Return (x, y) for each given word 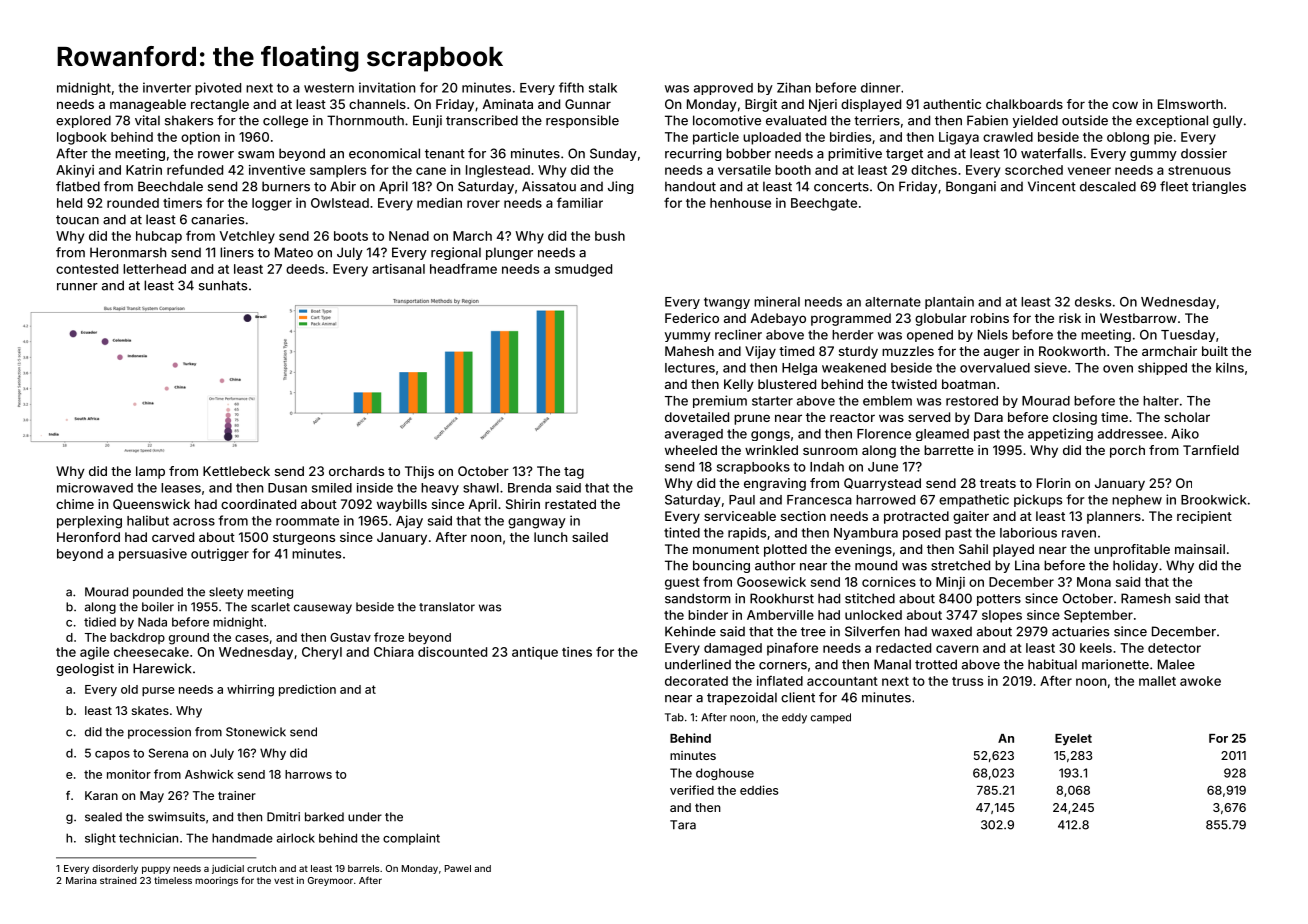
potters (999, 600)
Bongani (971, 187)
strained (118, 880)
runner (77, 287)
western (329, 88)
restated (570, 504)
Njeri (823, 105)
